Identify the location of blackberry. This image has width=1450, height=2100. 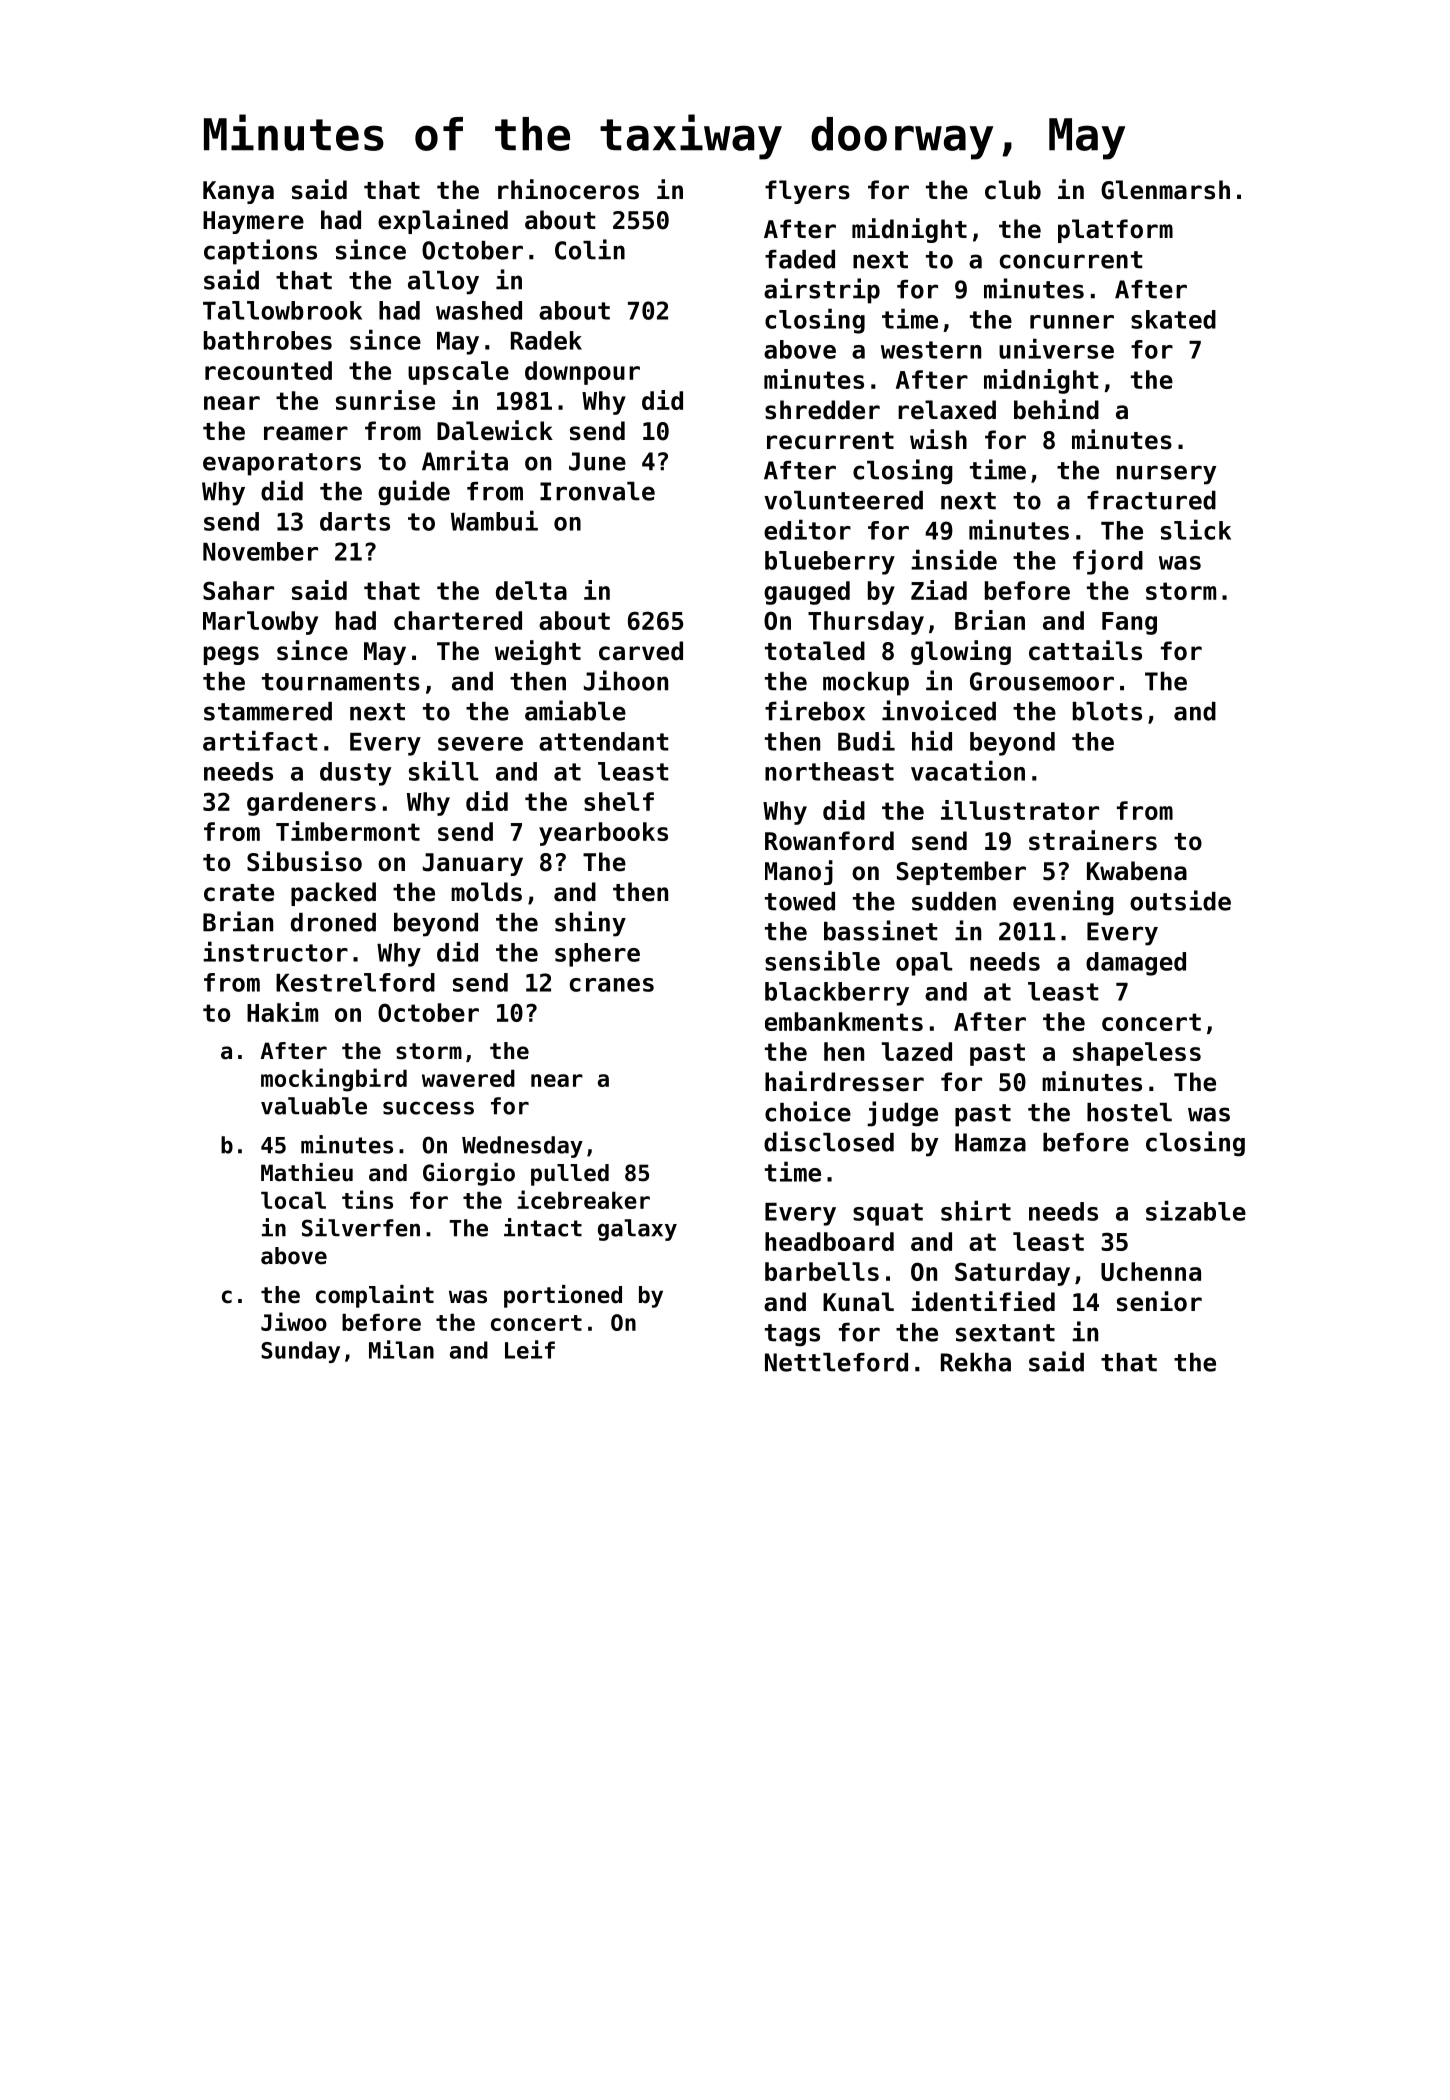
(837, 994).
